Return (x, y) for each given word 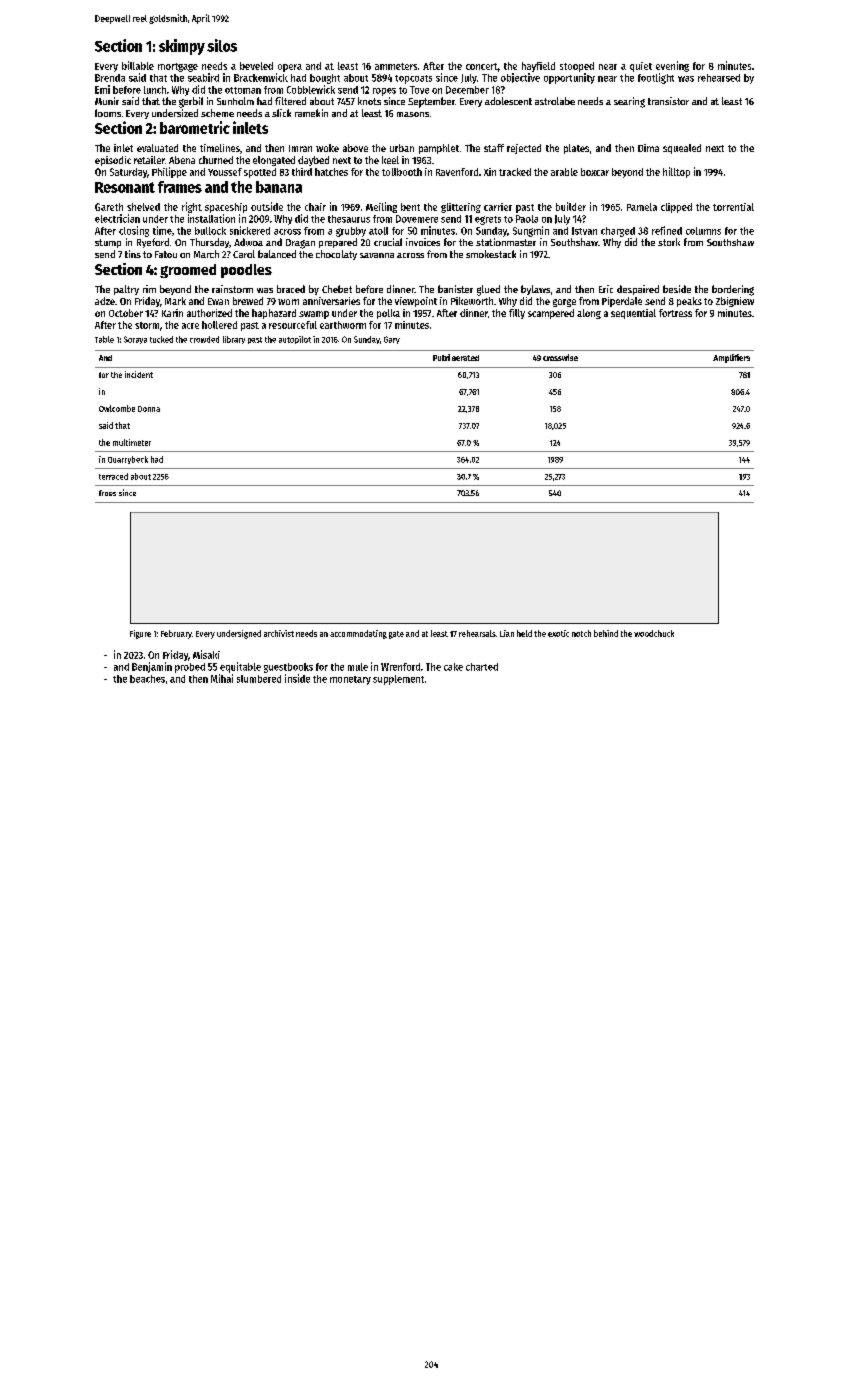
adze (105, 301)
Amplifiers (731, 358)
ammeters (396, 66)
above (355, 148)
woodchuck (654, 633)
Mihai (222, 678)
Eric (606, 289)
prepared (338, 243)
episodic (113, 161)
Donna (149, 409)
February (176, 634)
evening (672, 66)
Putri (441, 357)
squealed (682, 149)
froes (107, 493)
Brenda (110, 78)
